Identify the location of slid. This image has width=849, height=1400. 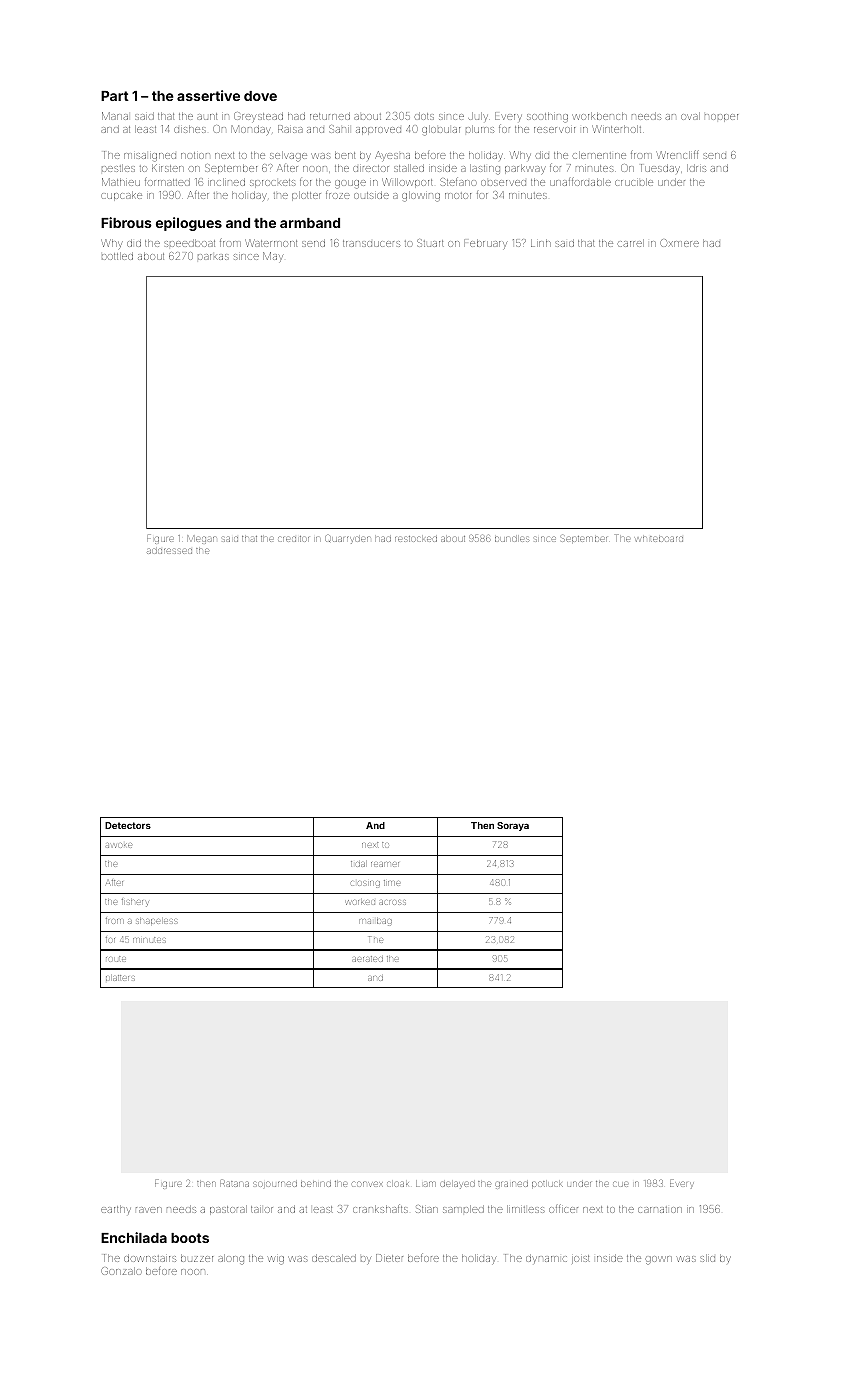
(707, 1258).
